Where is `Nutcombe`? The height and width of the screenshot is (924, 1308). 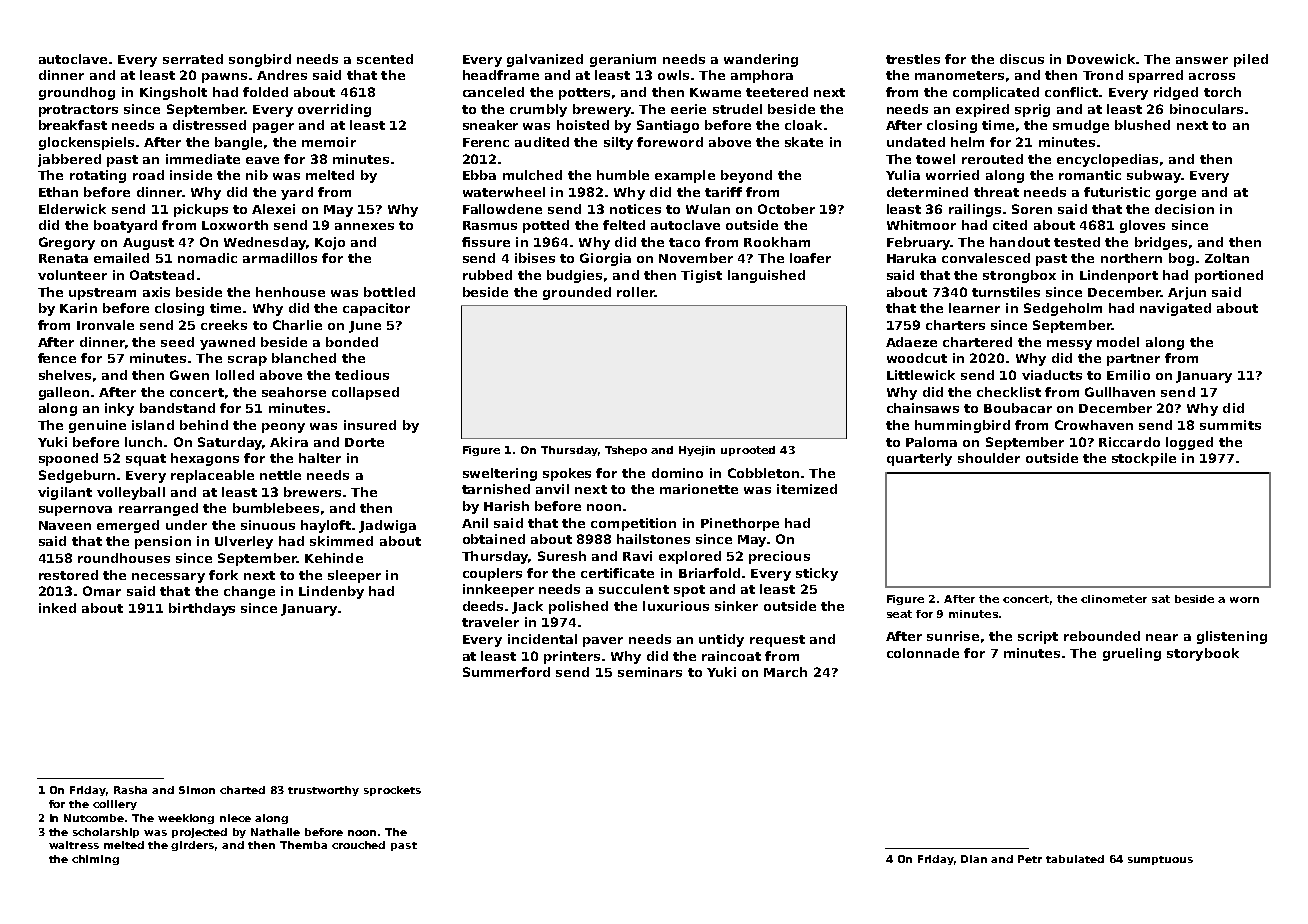
Nutcombe is located at coordinates (94, 818).
